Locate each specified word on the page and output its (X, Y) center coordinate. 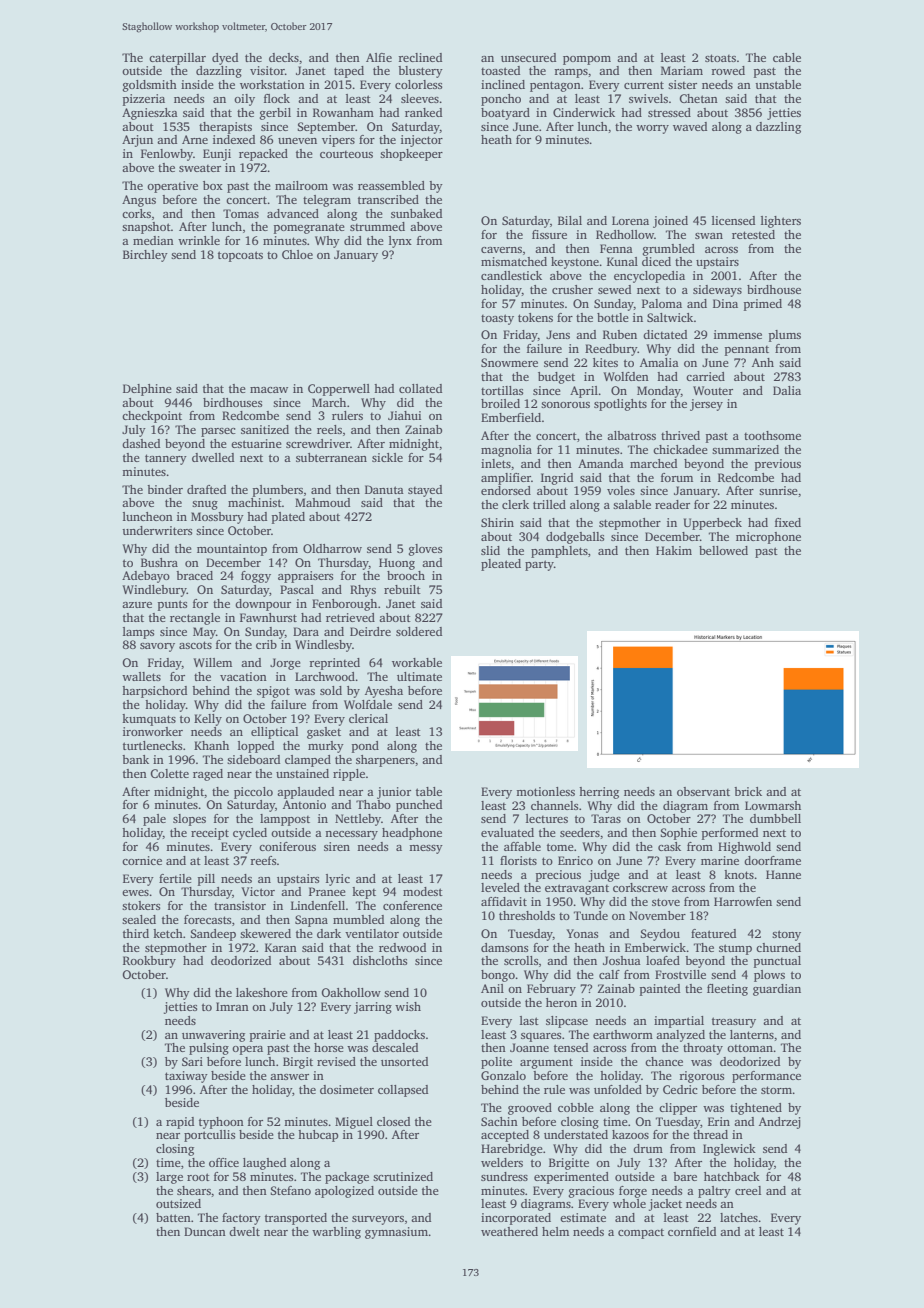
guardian (777, 990)
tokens (535, 317)
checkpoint (152, 417)
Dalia (787, 390)
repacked (263, 155)
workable (417, 662)
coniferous (287, 846)
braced (194, 575)
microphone (768, 538)
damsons (504, 947)
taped (349, 72)
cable (787, 57)
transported (296, 1219)
